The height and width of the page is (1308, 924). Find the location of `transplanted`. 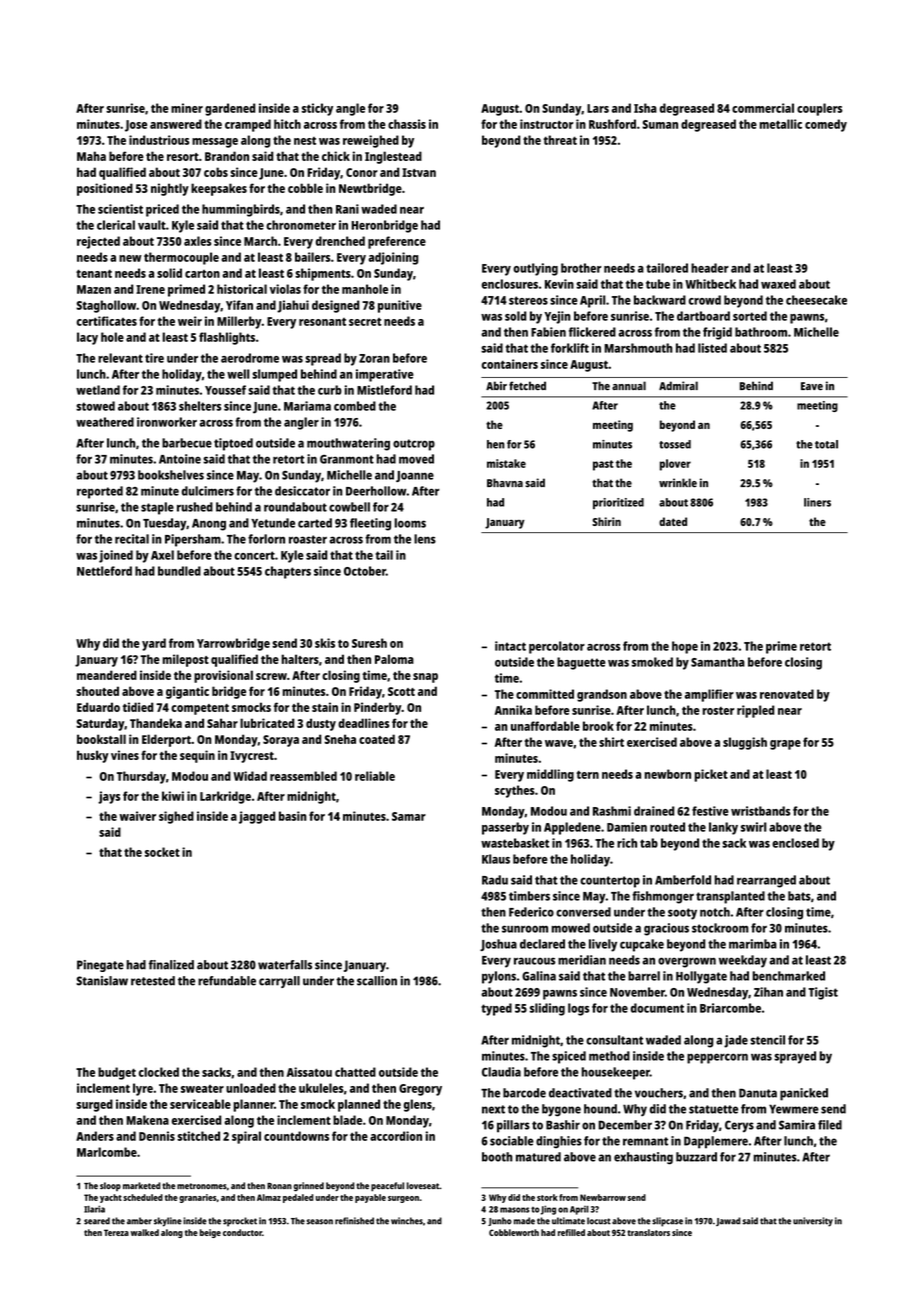

transplanted is located at coordinates (730, 897).
